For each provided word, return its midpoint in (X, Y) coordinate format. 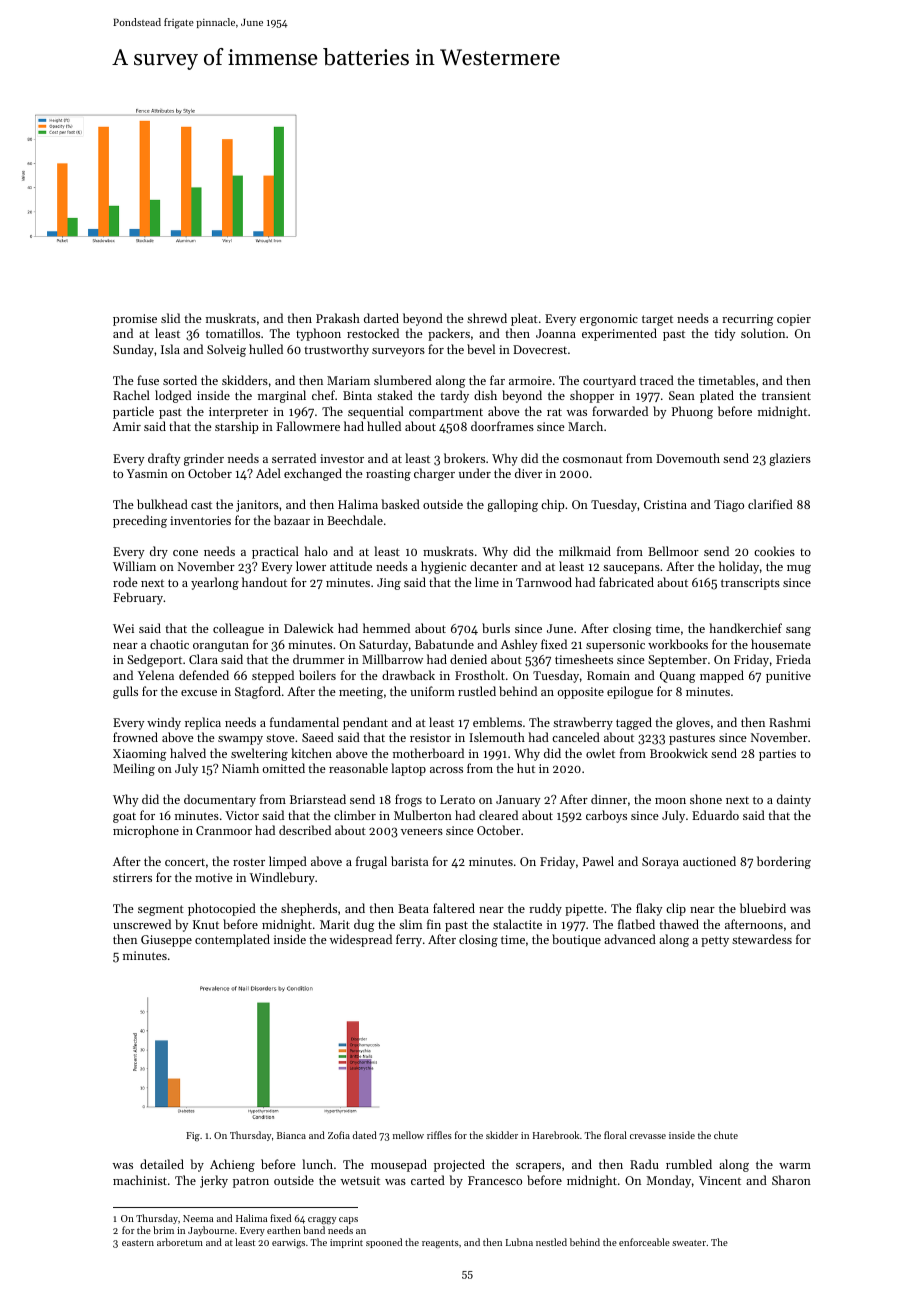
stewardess (762, 939)
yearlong (215, 583)
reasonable (358, 768)
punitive (788, 677)
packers (449, 334)
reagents (440, 1244)
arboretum (180, 1242)
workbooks (678, 644)
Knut (206, 924)
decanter (494, 566)
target (657, 320)
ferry (409, 940)
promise (135, 320)
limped (288, 862)
